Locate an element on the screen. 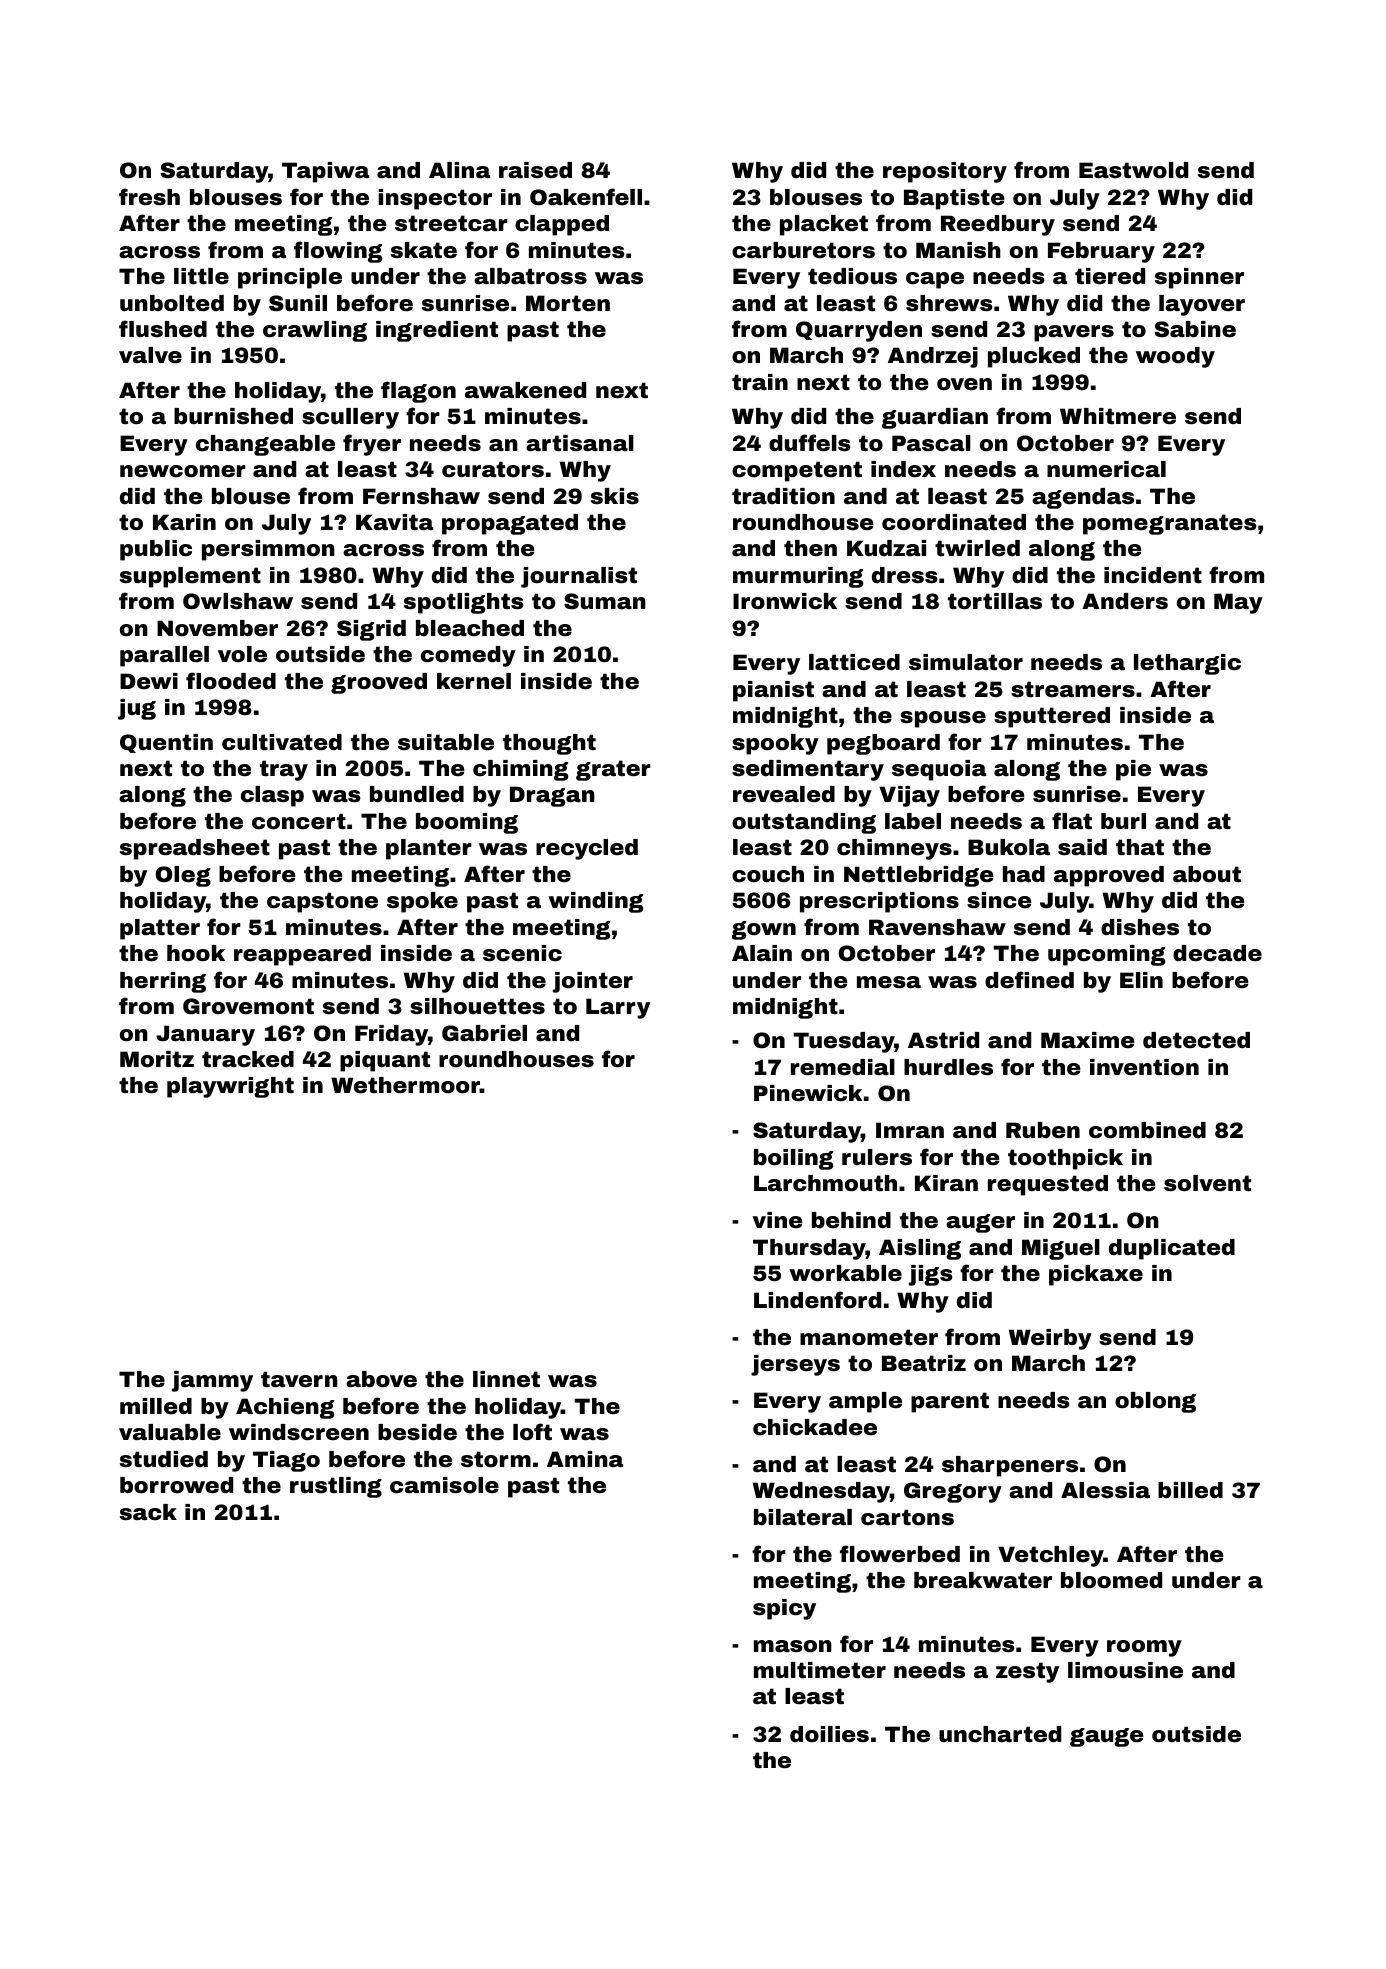 The width and height of the screenshot is (1386, 1969). solvent is located at coordinates (1207, 1183).
